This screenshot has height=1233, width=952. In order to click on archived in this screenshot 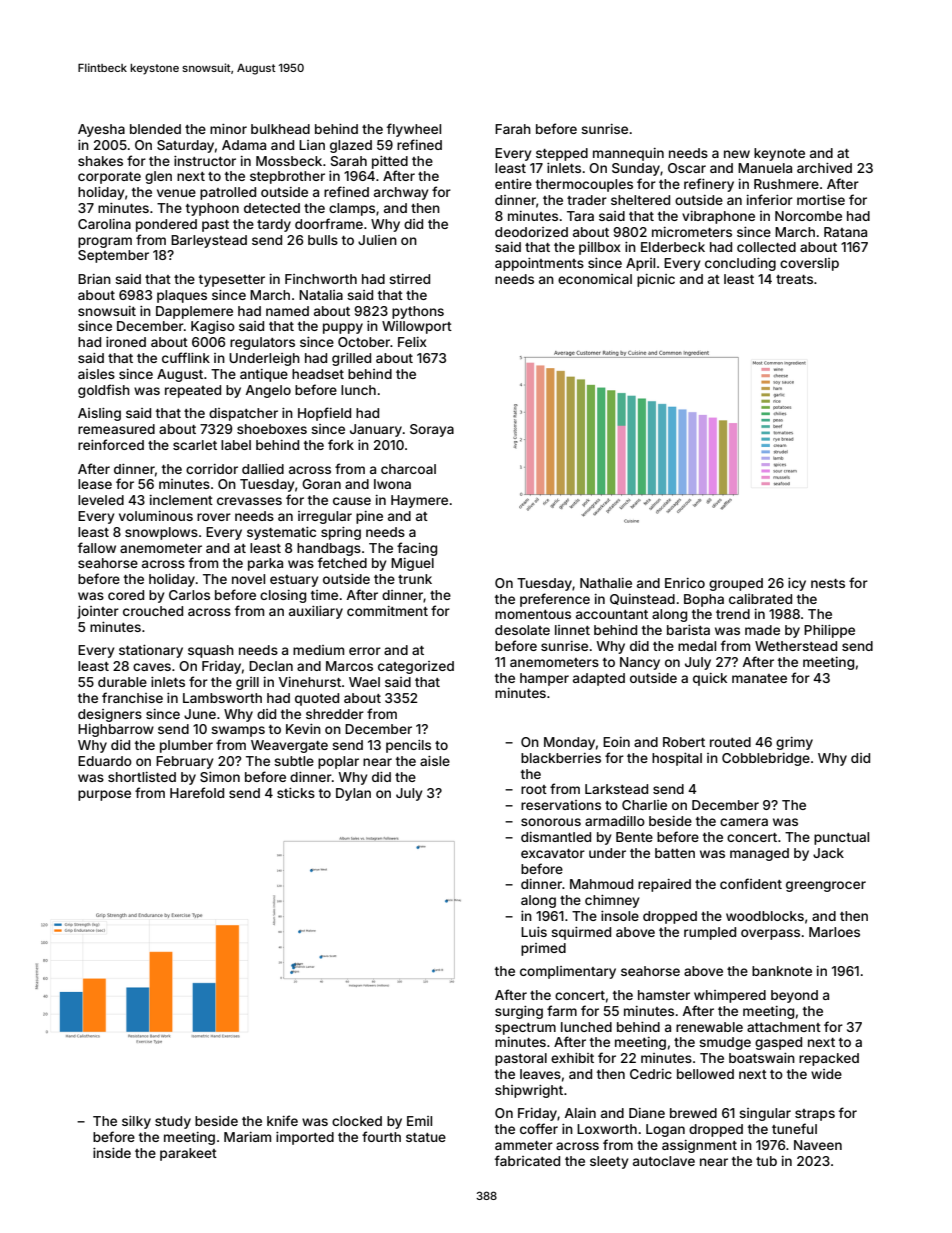, I will do `click(824, 168)`.
